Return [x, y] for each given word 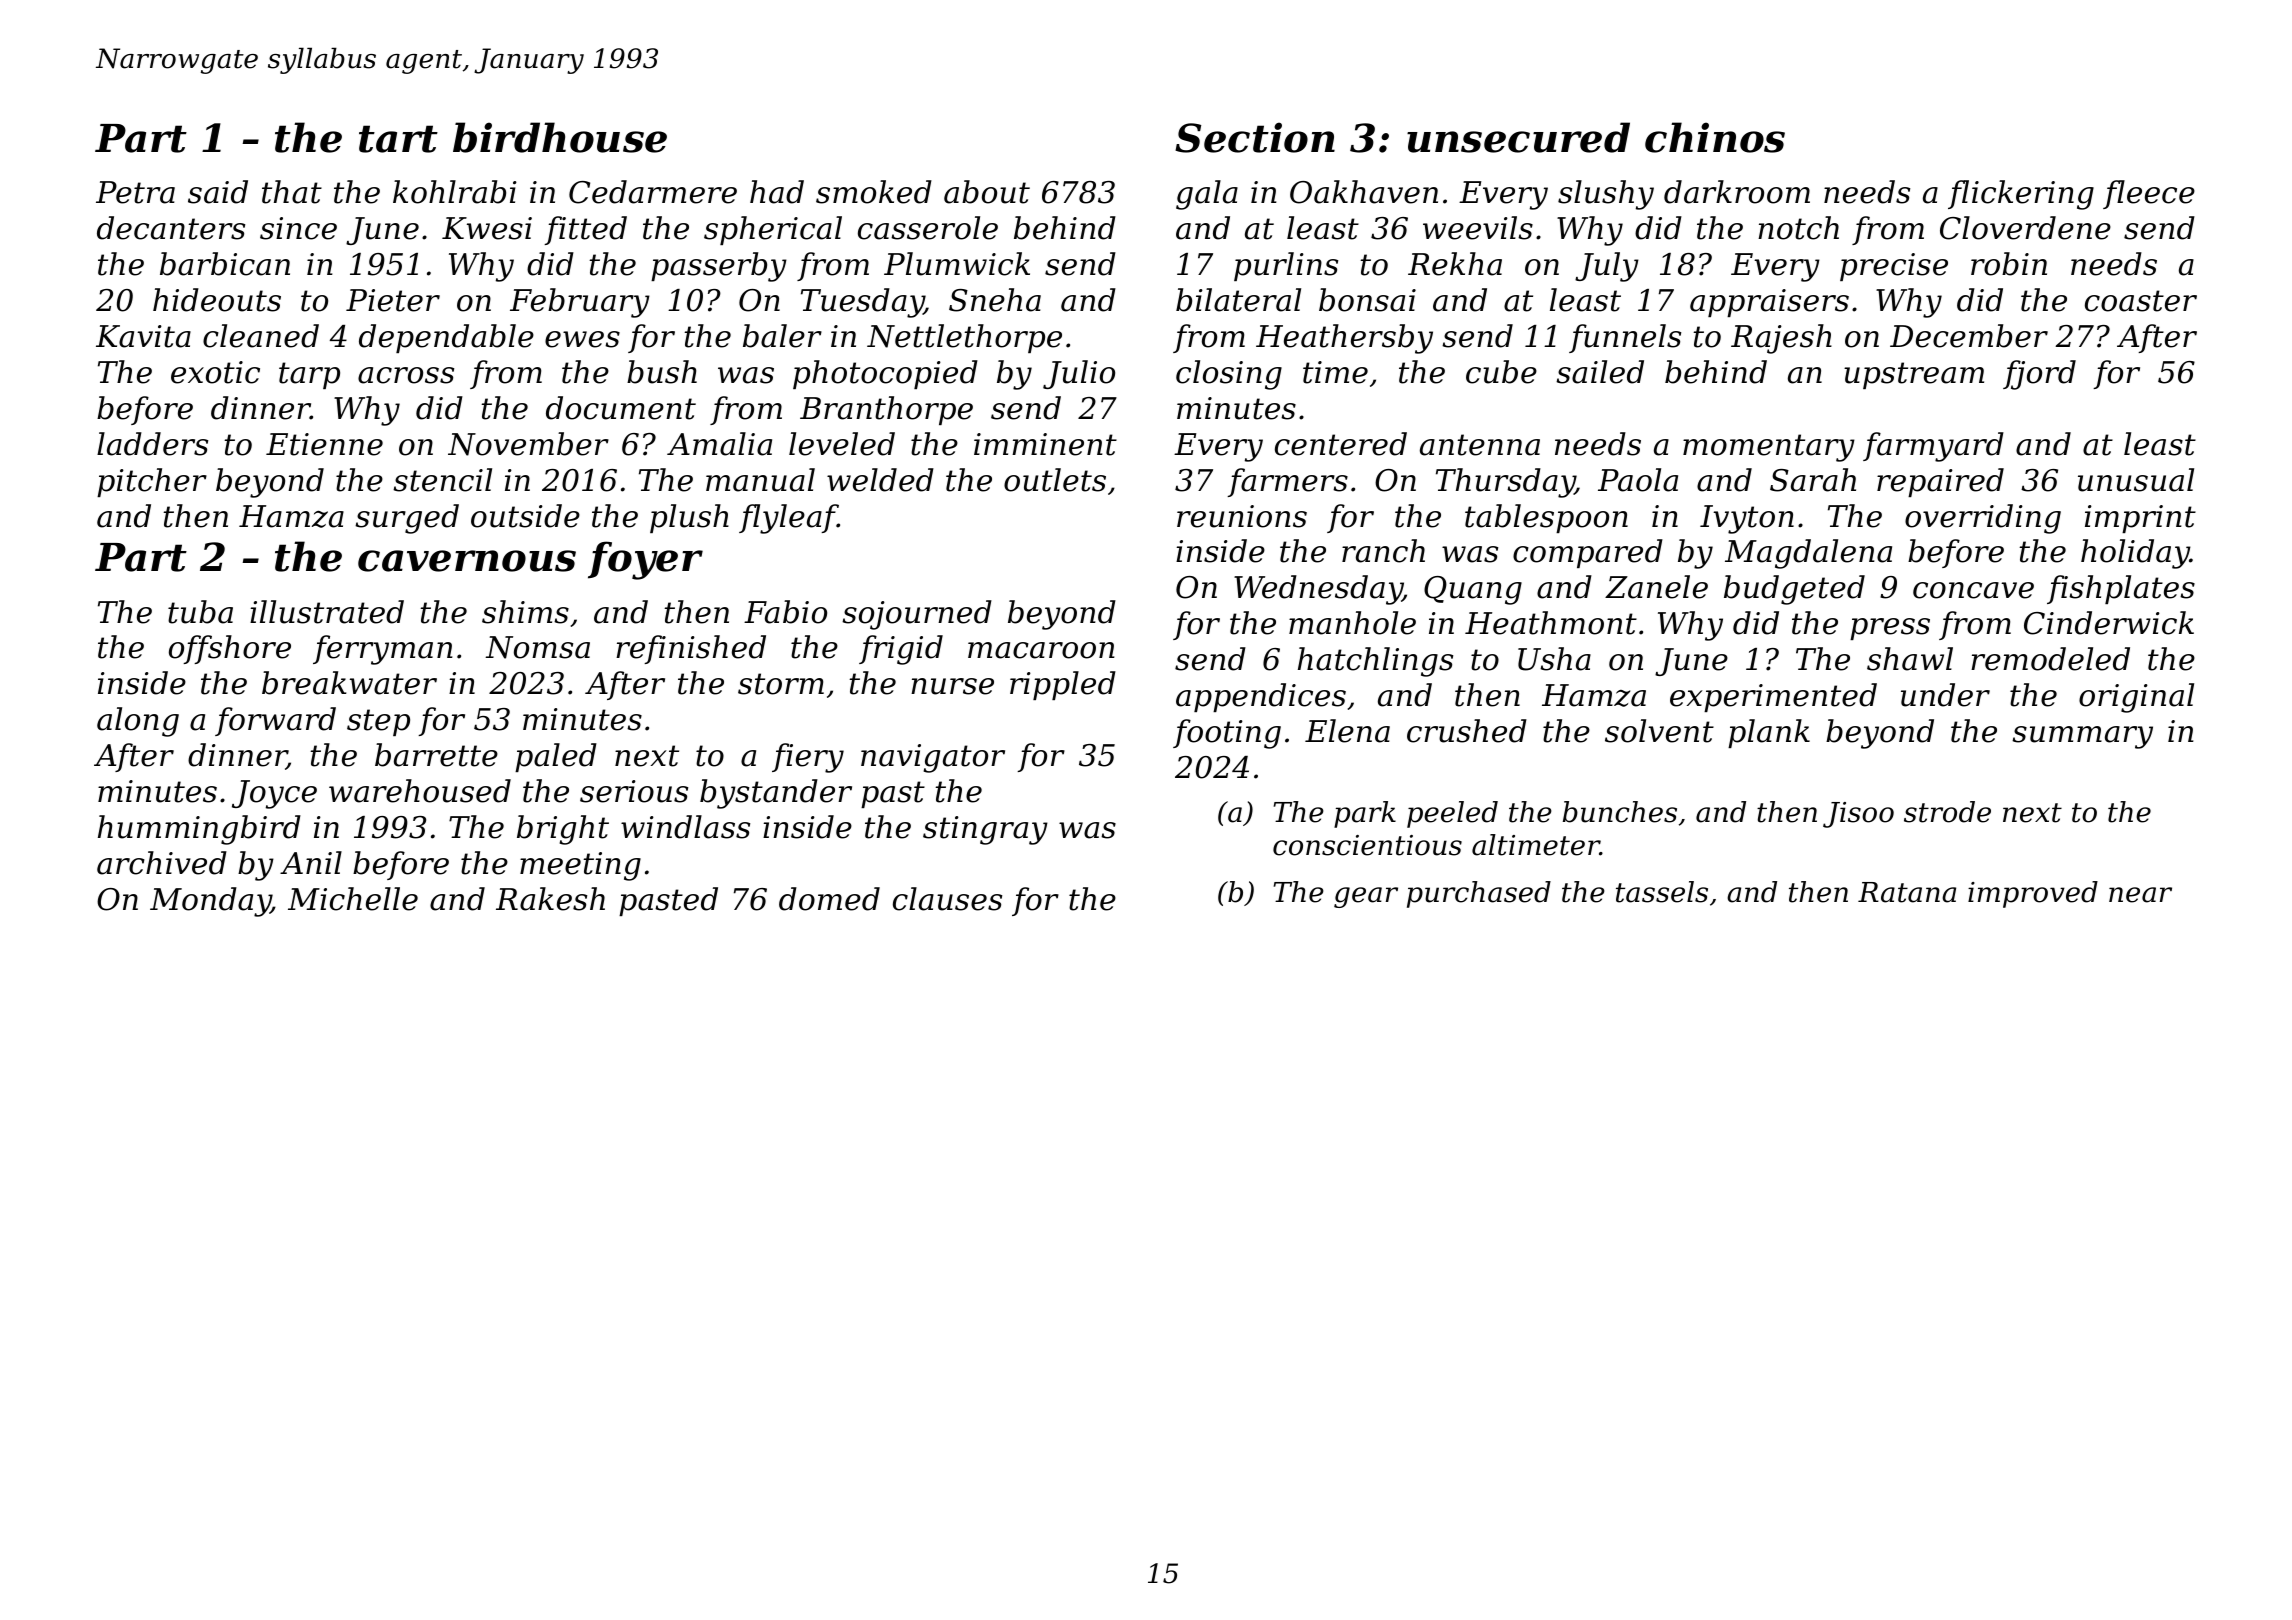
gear [1366, 897]
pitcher [152, 482]
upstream [1914, 375]
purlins [1286, 266]
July [1607, 267]
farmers [1287, 482]
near [2140, 895]
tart [398, 139]
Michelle [353, 899]
